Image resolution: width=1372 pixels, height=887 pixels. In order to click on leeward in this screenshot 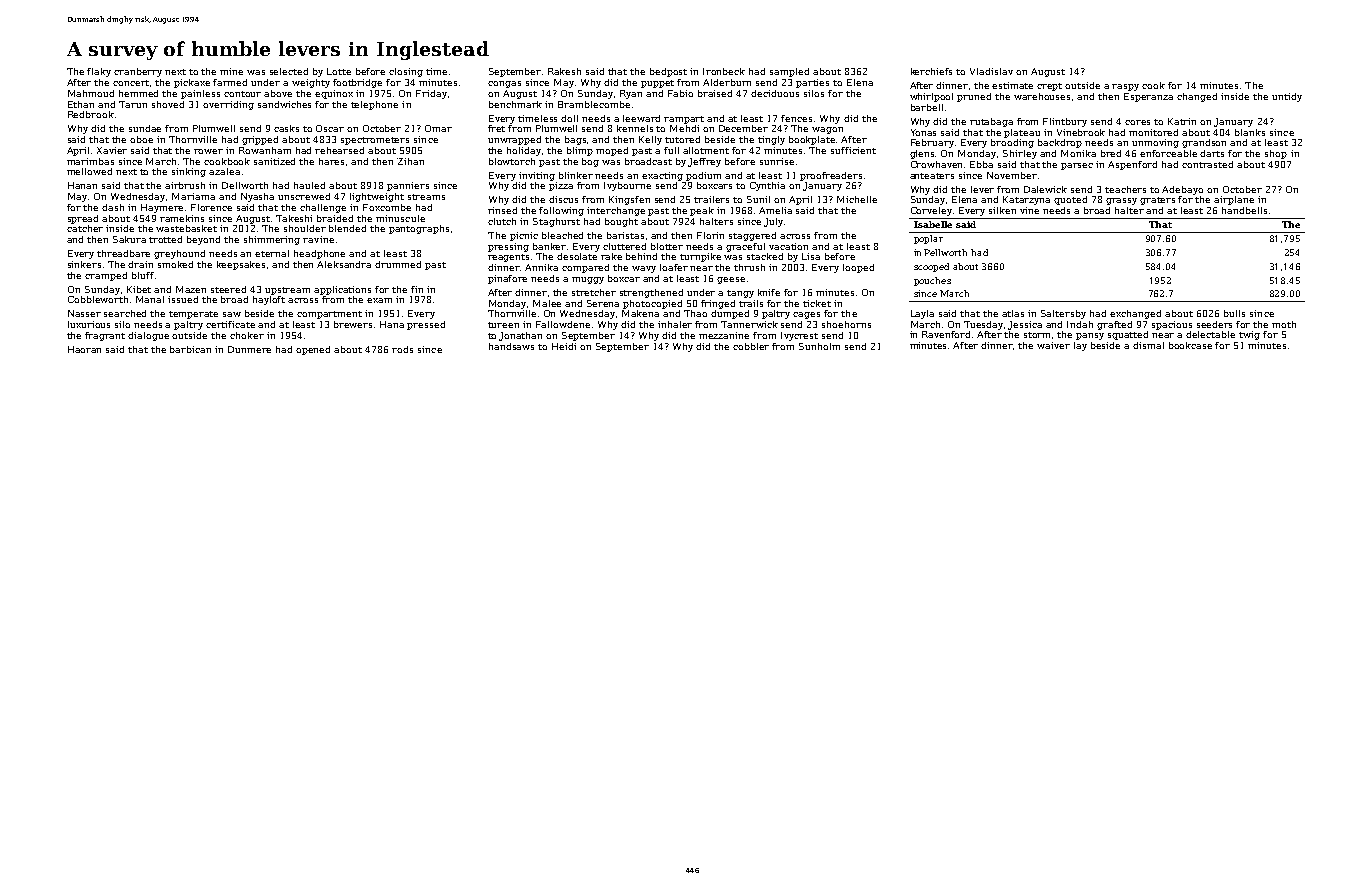, I will do `click(641, 118)`.
